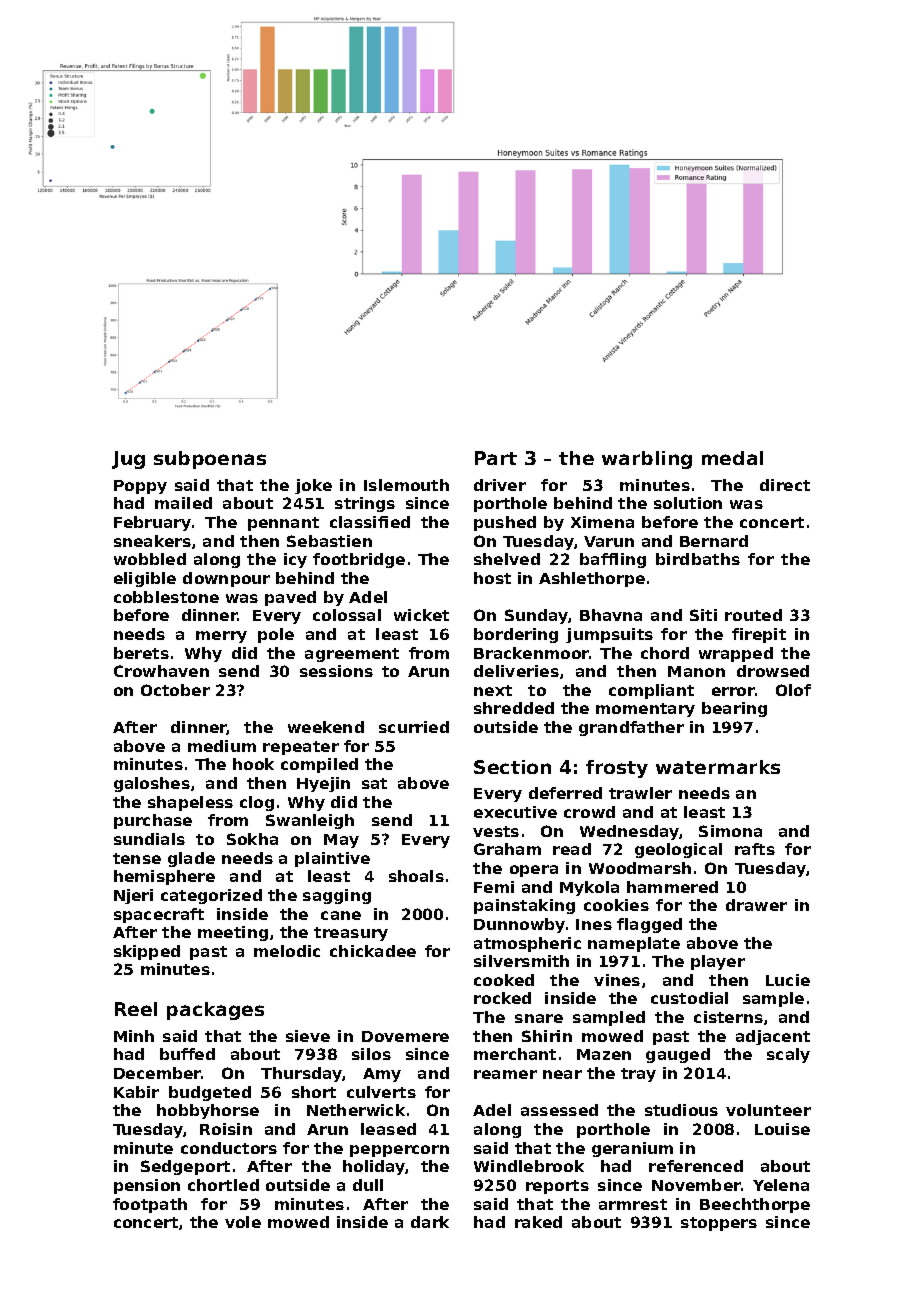  I want to click on plaintive, so click(332, 859).
